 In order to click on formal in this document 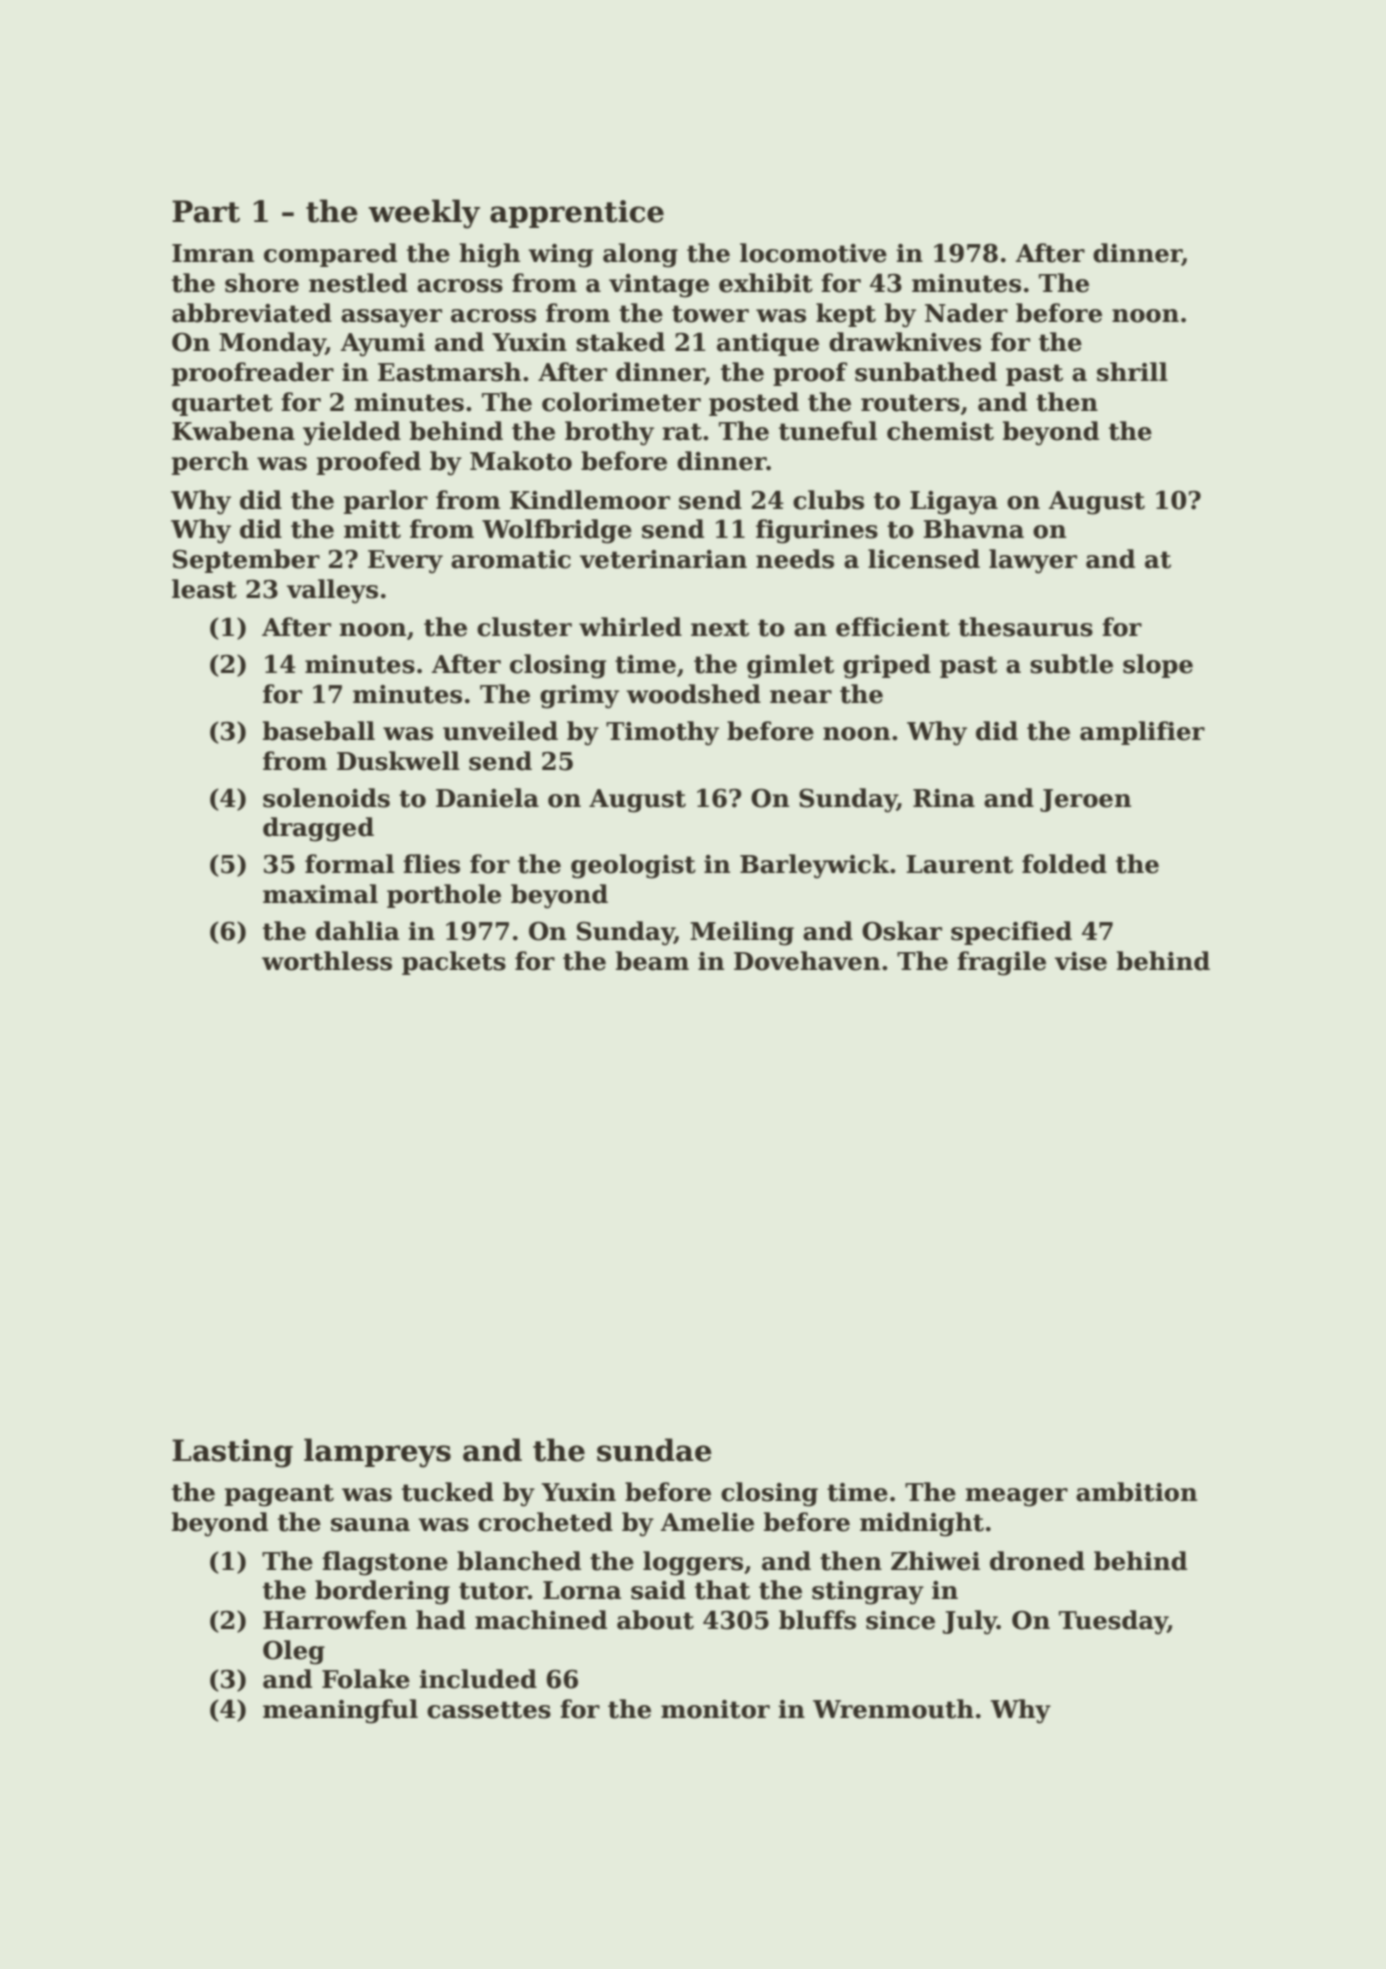, I will do `click(349, 864)`.
